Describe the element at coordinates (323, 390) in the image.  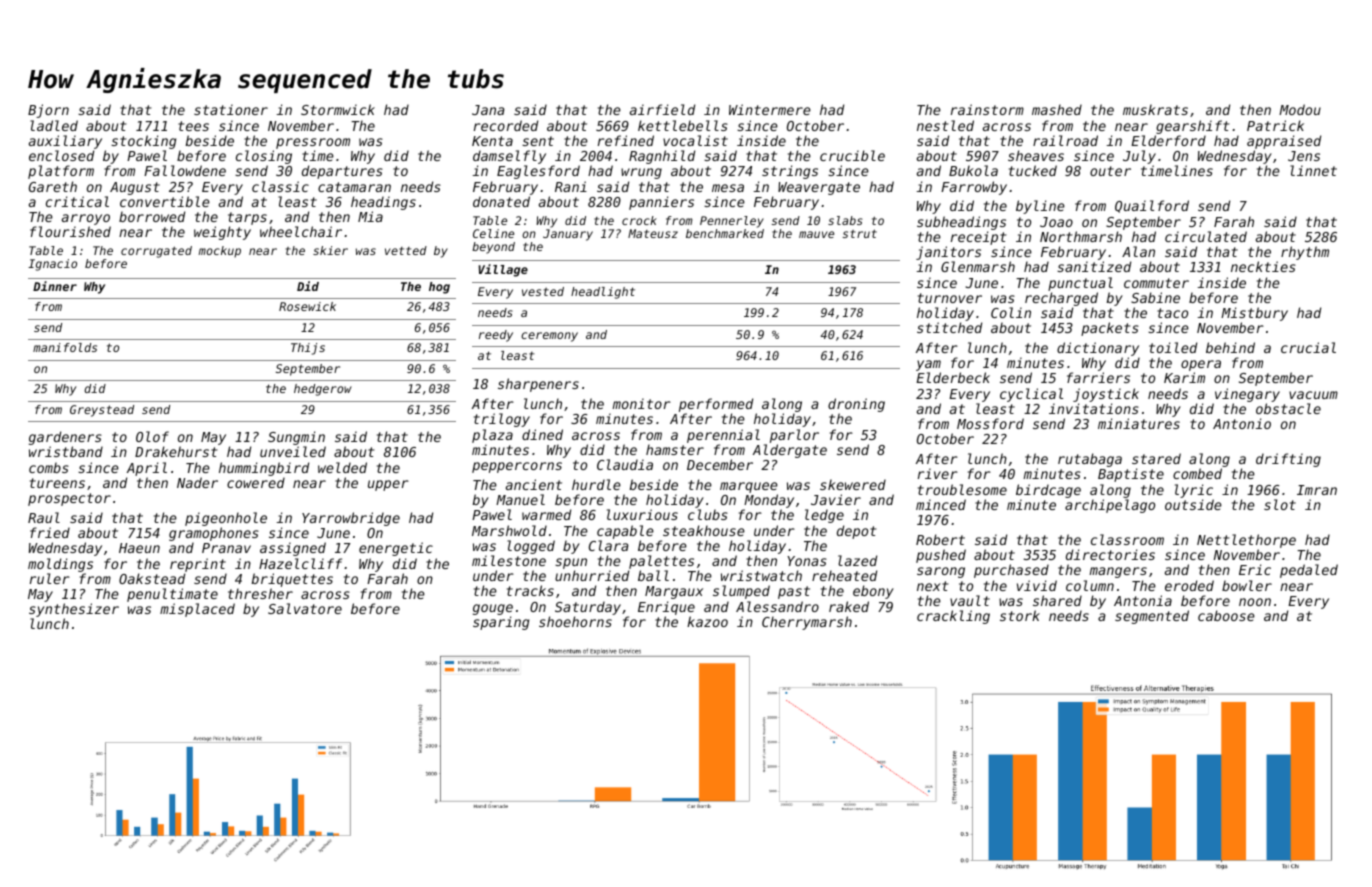
I see `hedgerow` at that location.
